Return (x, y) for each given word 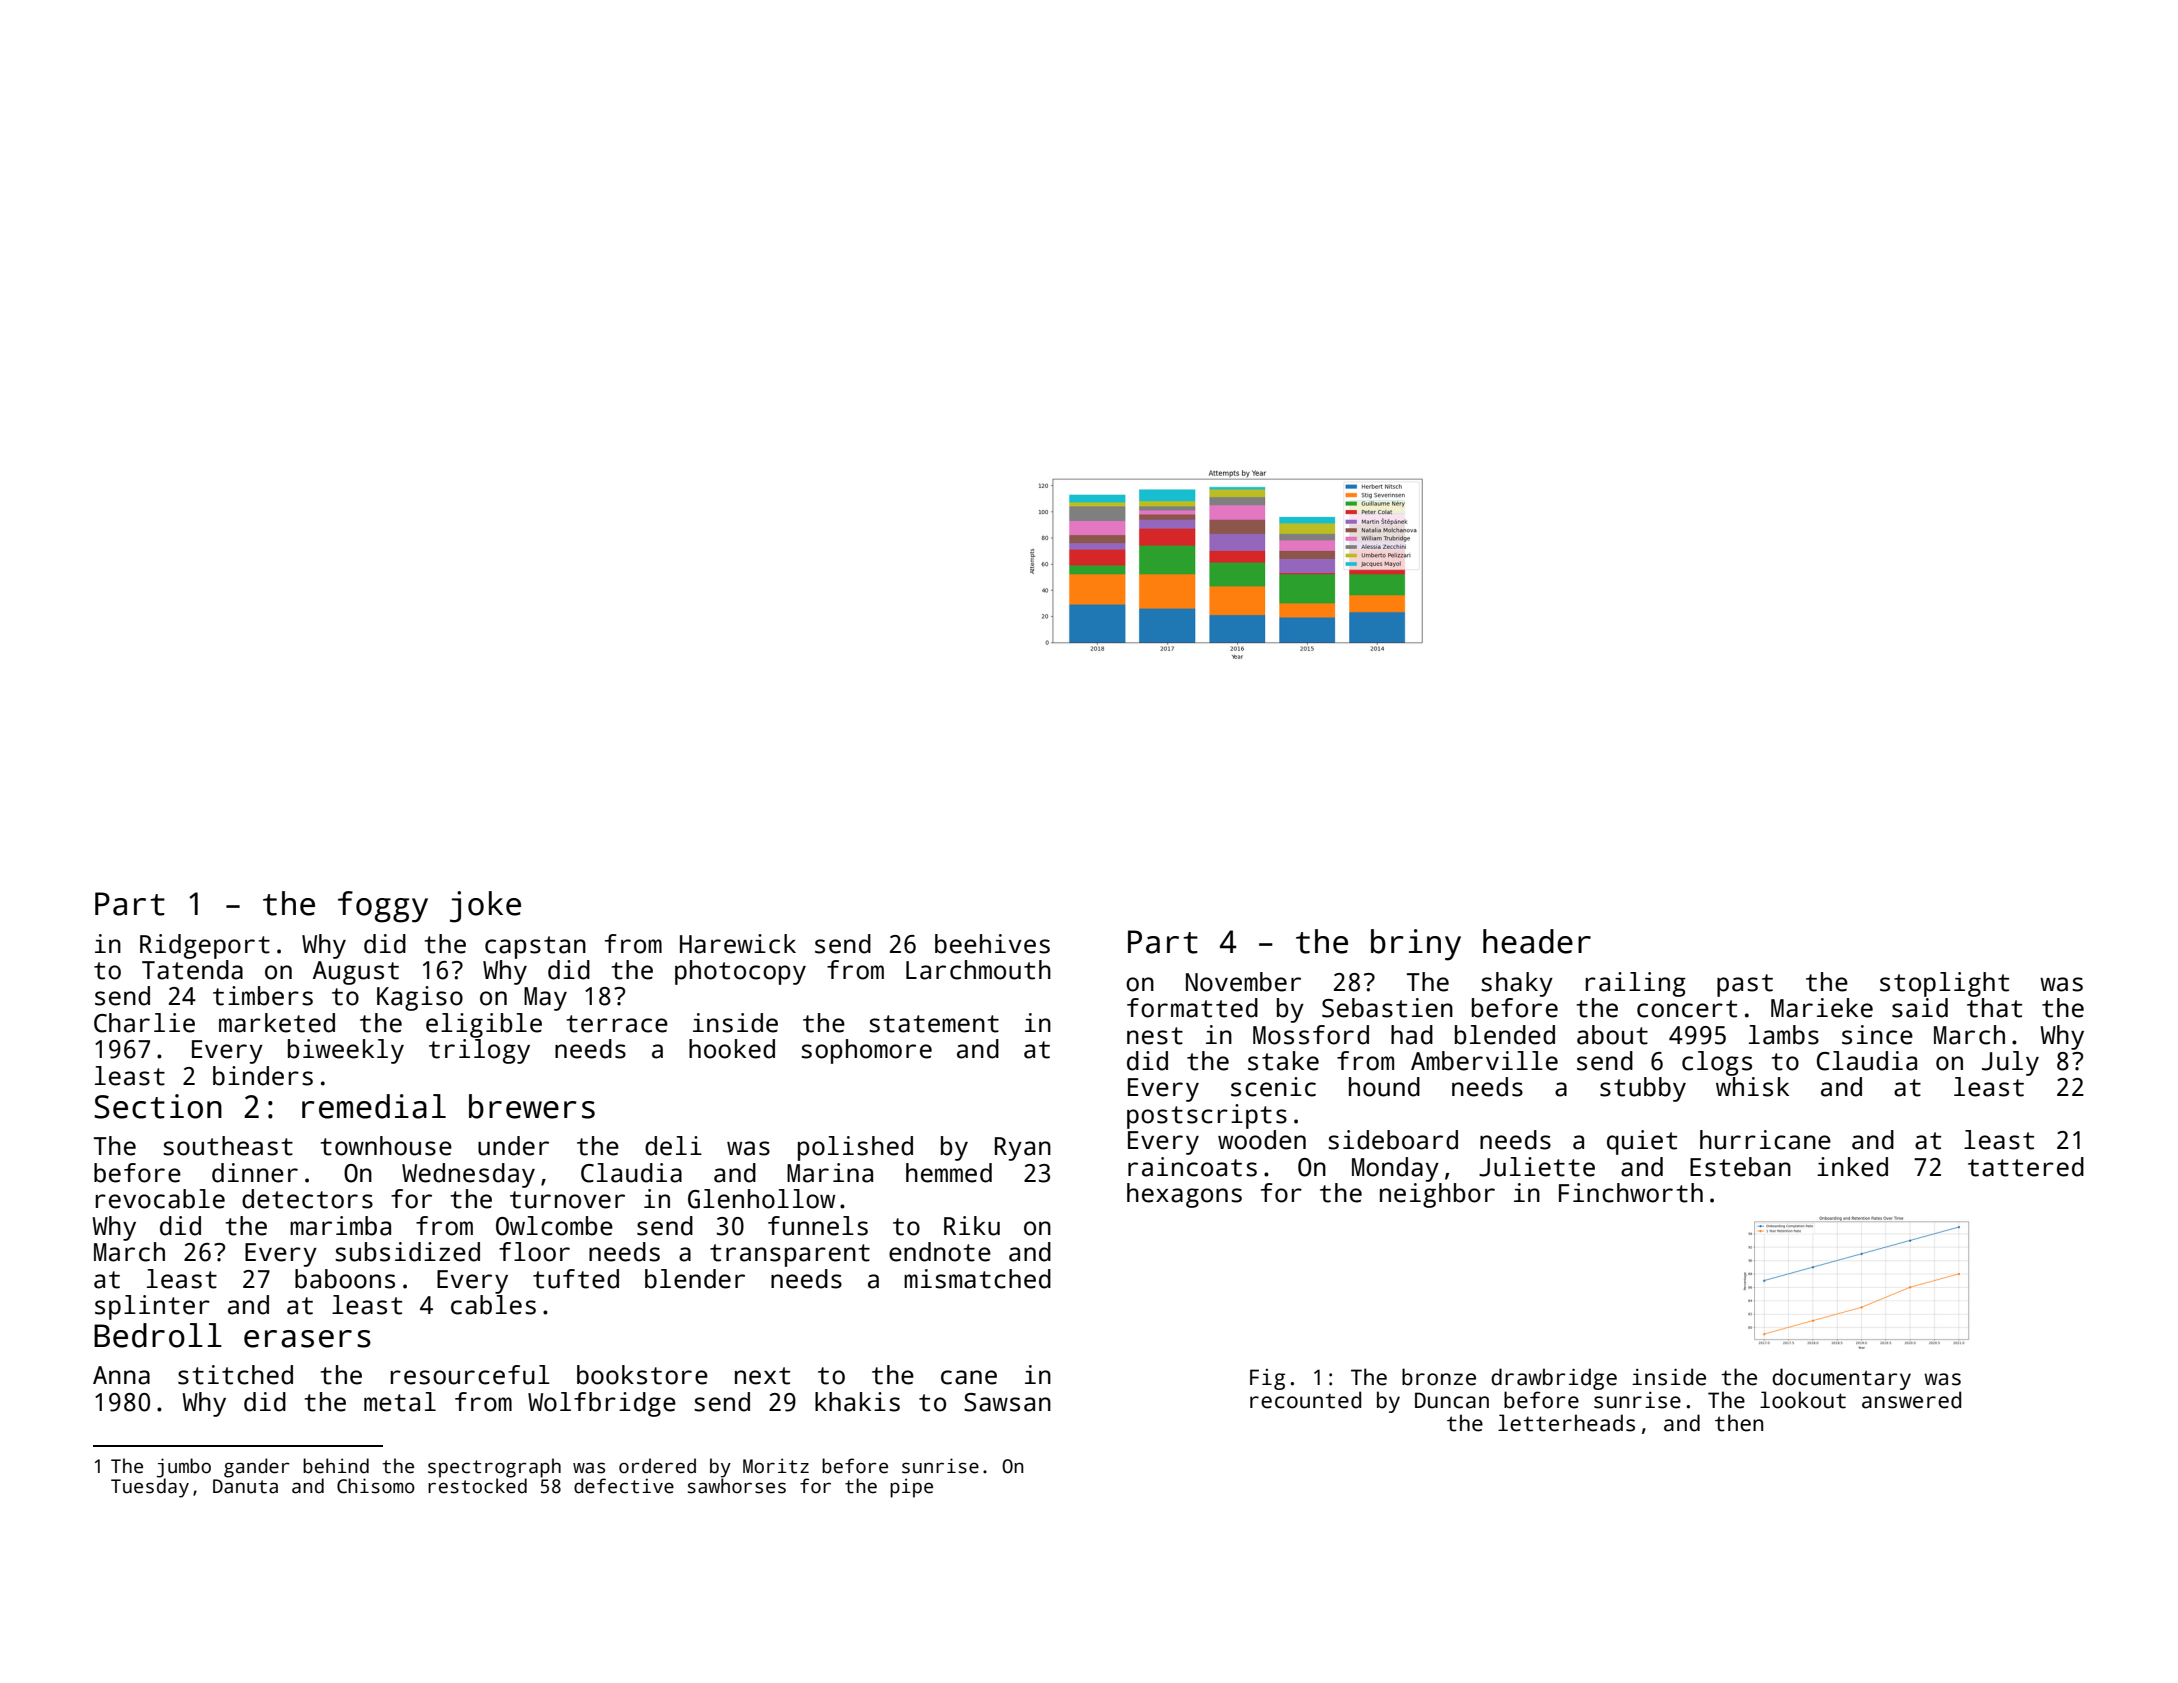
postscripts (1207, 1116)
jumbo (184, 1468)
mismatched (977, 1279)
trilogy (479, 1051)
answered (1911, 1400)
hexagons (1184, 1195)
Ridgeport (205, 946)
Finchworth (1631, 1193)
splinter (152, 1307)
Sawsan (1007, 1402)
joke (485, 907)
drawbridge (1554, 1379)
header (1537, 941)
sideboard (1393, 1140)
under (513, 1146)
